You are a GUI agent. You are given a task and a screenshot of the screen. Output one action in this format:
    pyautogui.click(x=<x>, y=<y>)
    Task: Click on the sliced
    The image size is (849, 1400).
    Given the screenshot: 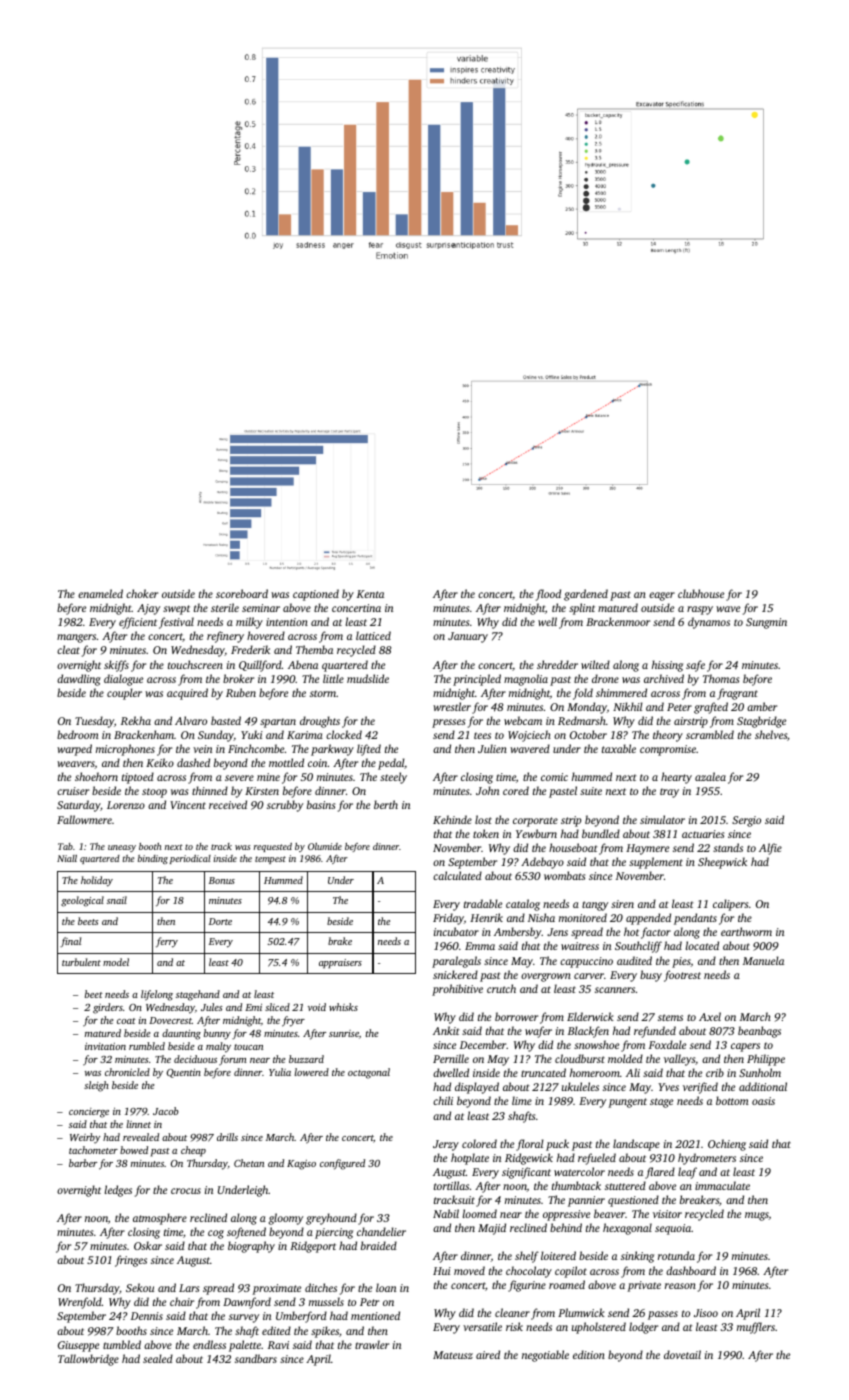 What is the action you would take?
    pyautogui.click(x=277, y=1007)
